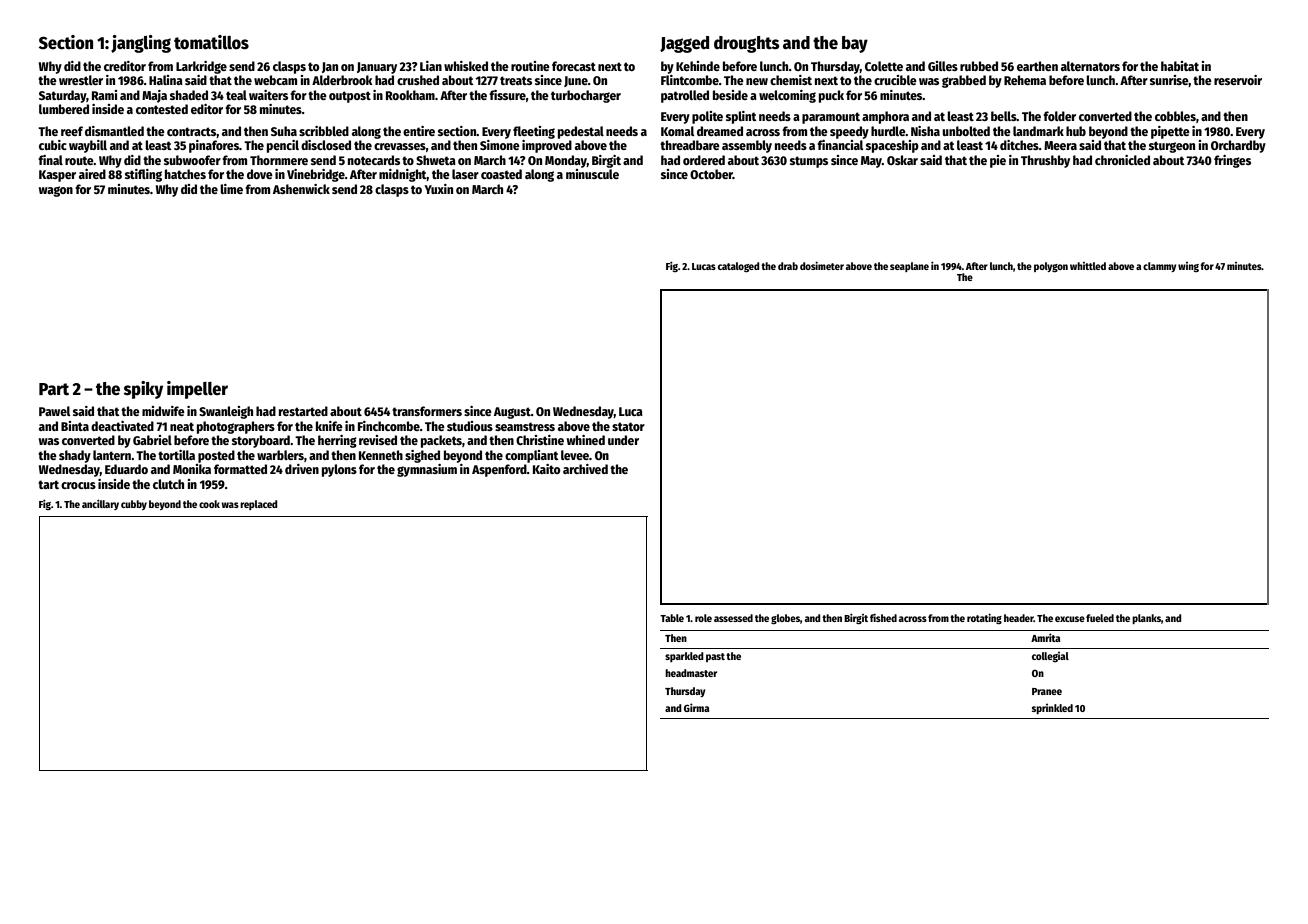  I want to click on wing, so click(1188, 267).
